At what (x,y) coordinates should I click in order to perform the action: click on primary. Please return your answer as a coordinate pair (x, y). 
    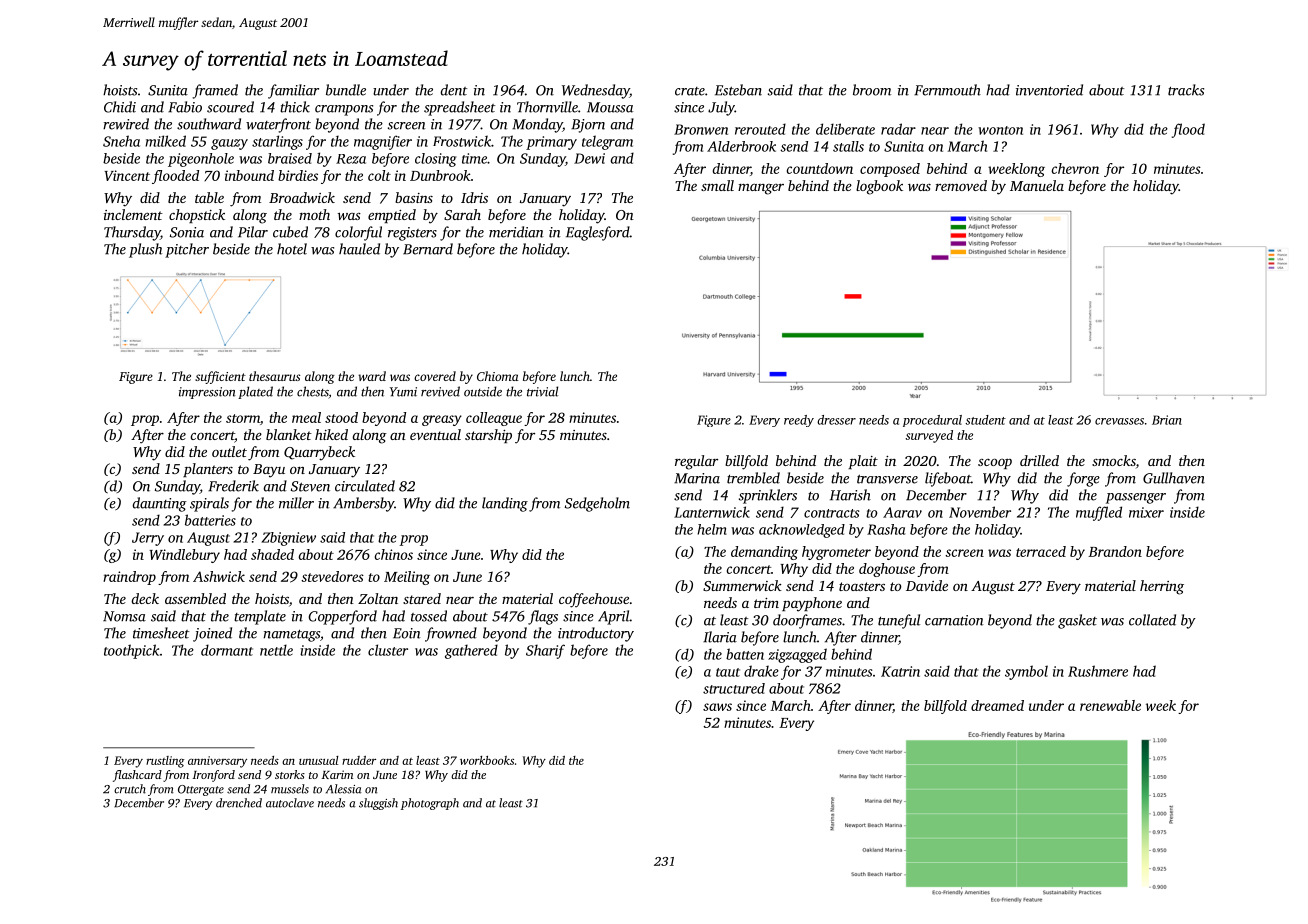
    Looking at the image, I should click on (551, 143).
